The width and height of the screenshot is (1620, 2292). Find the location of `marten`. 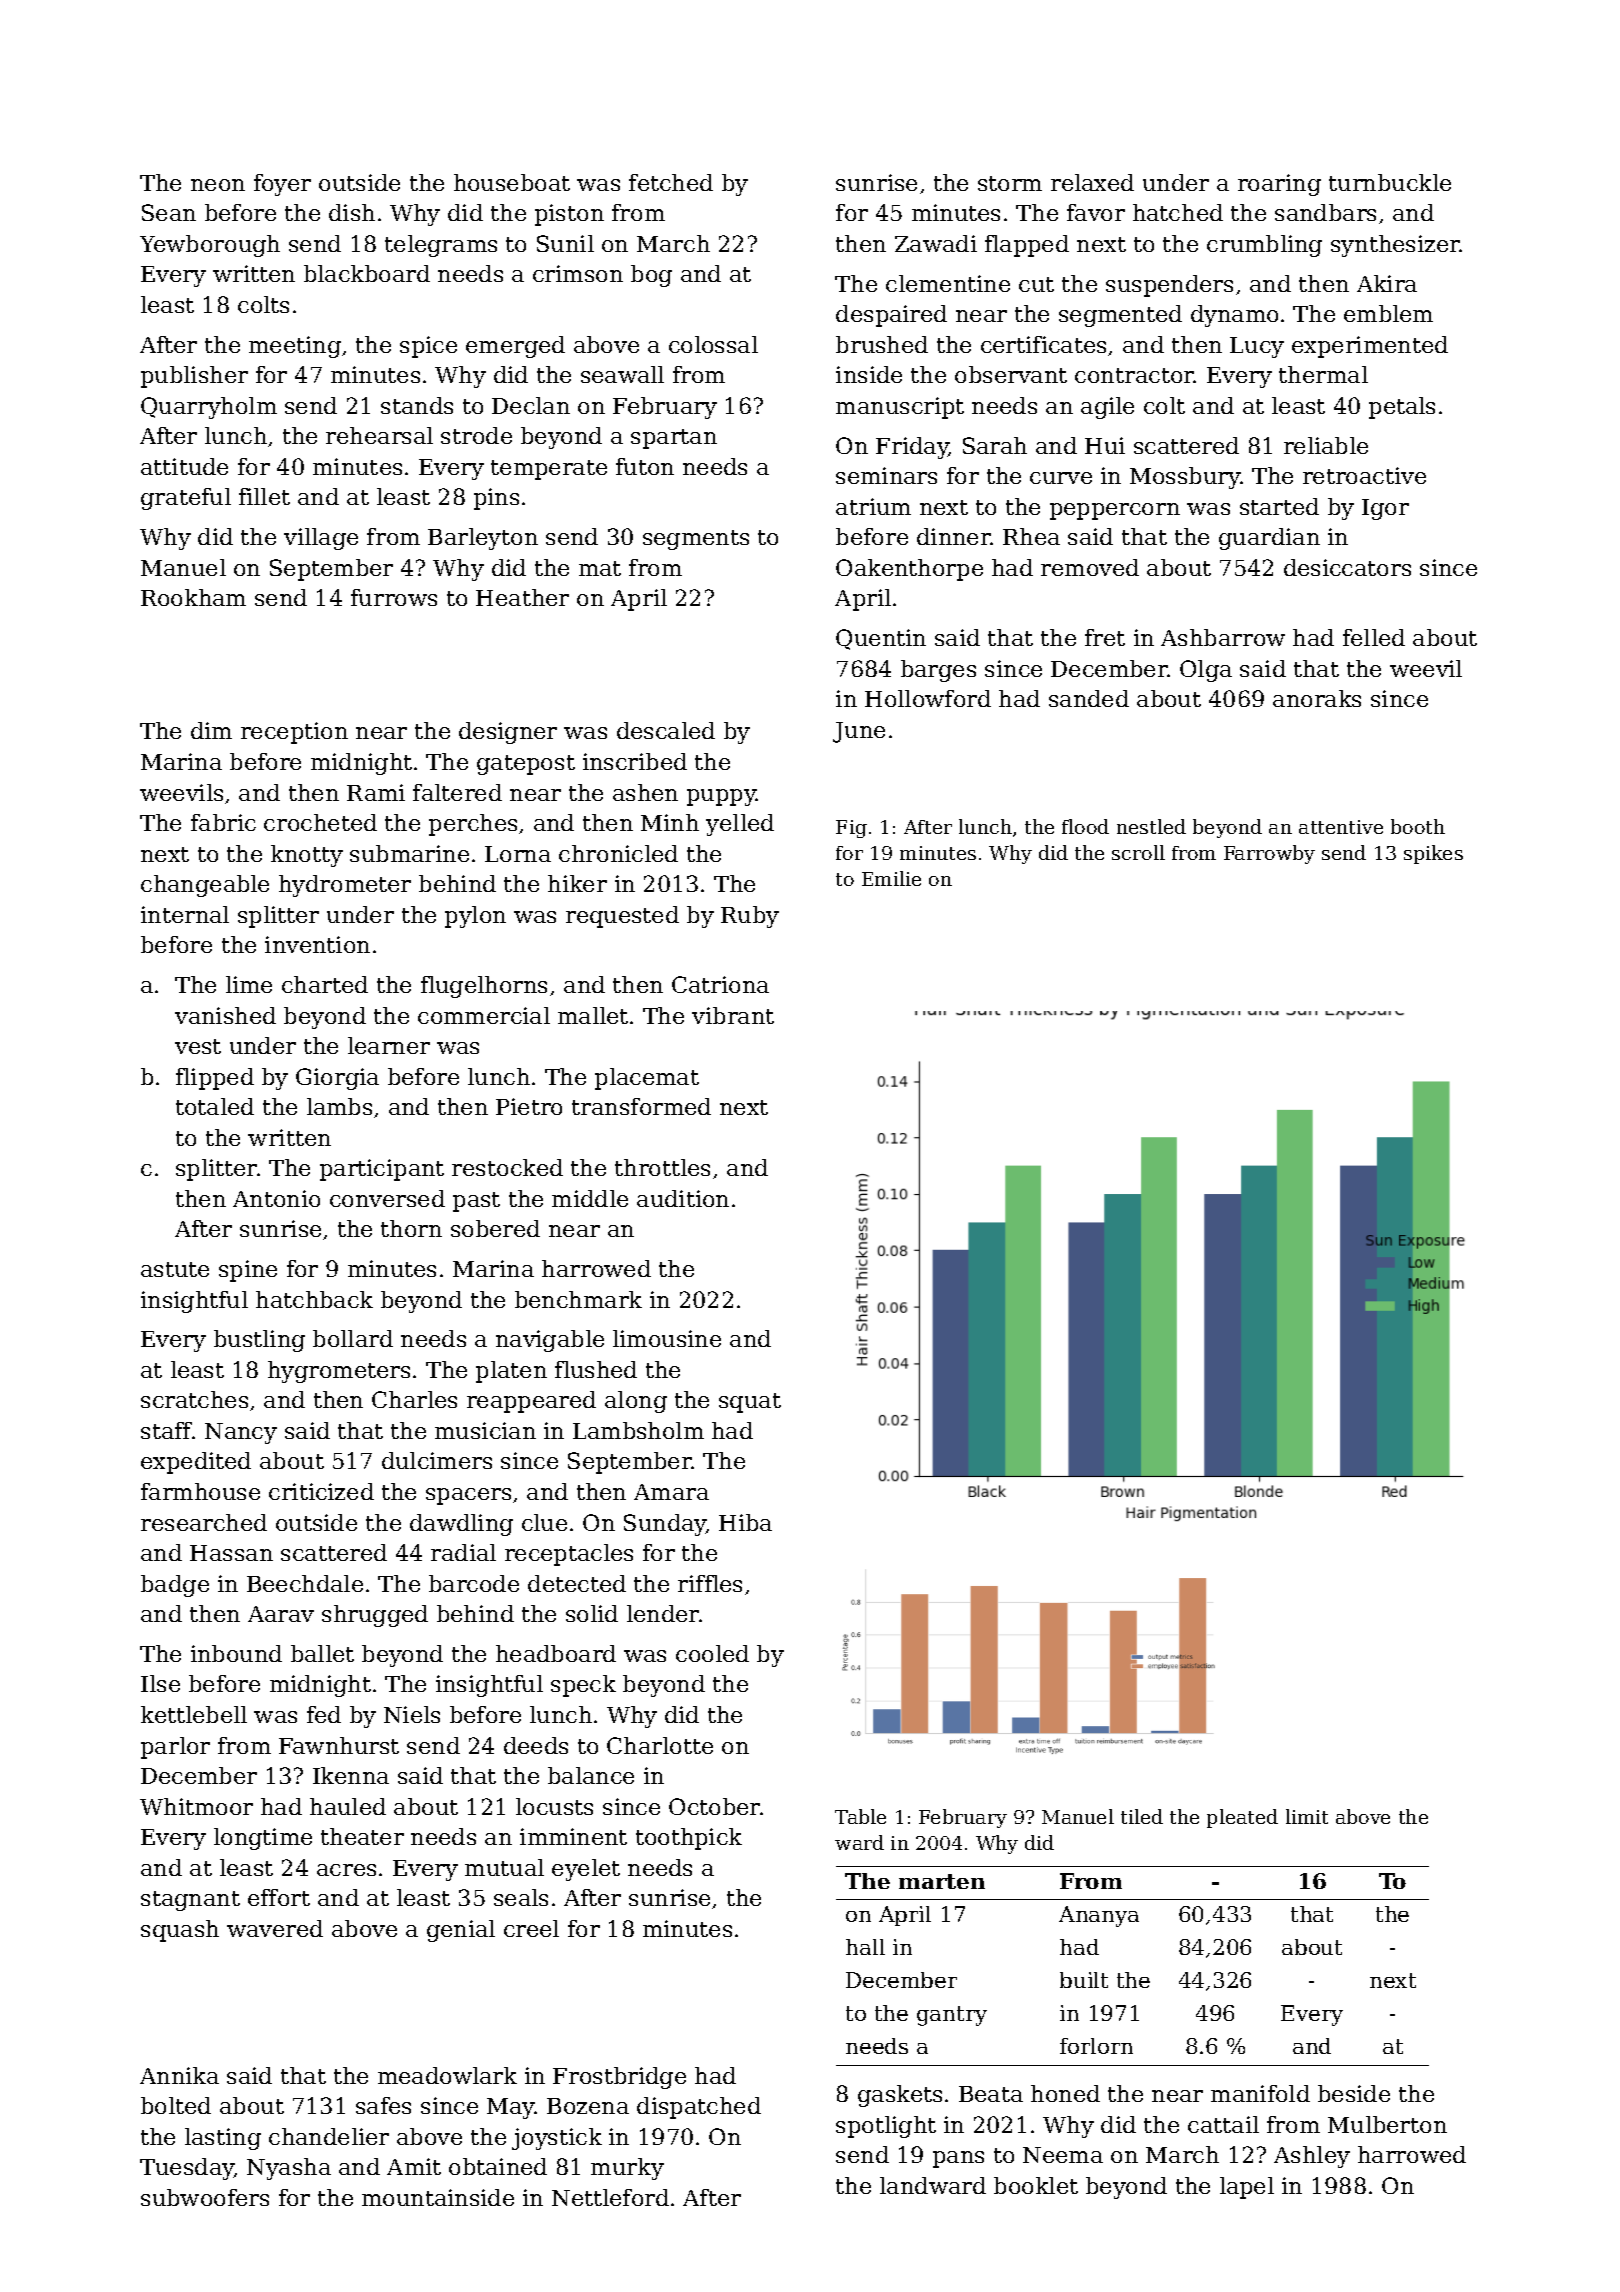

marten is located at coordinates (942, 1881).
